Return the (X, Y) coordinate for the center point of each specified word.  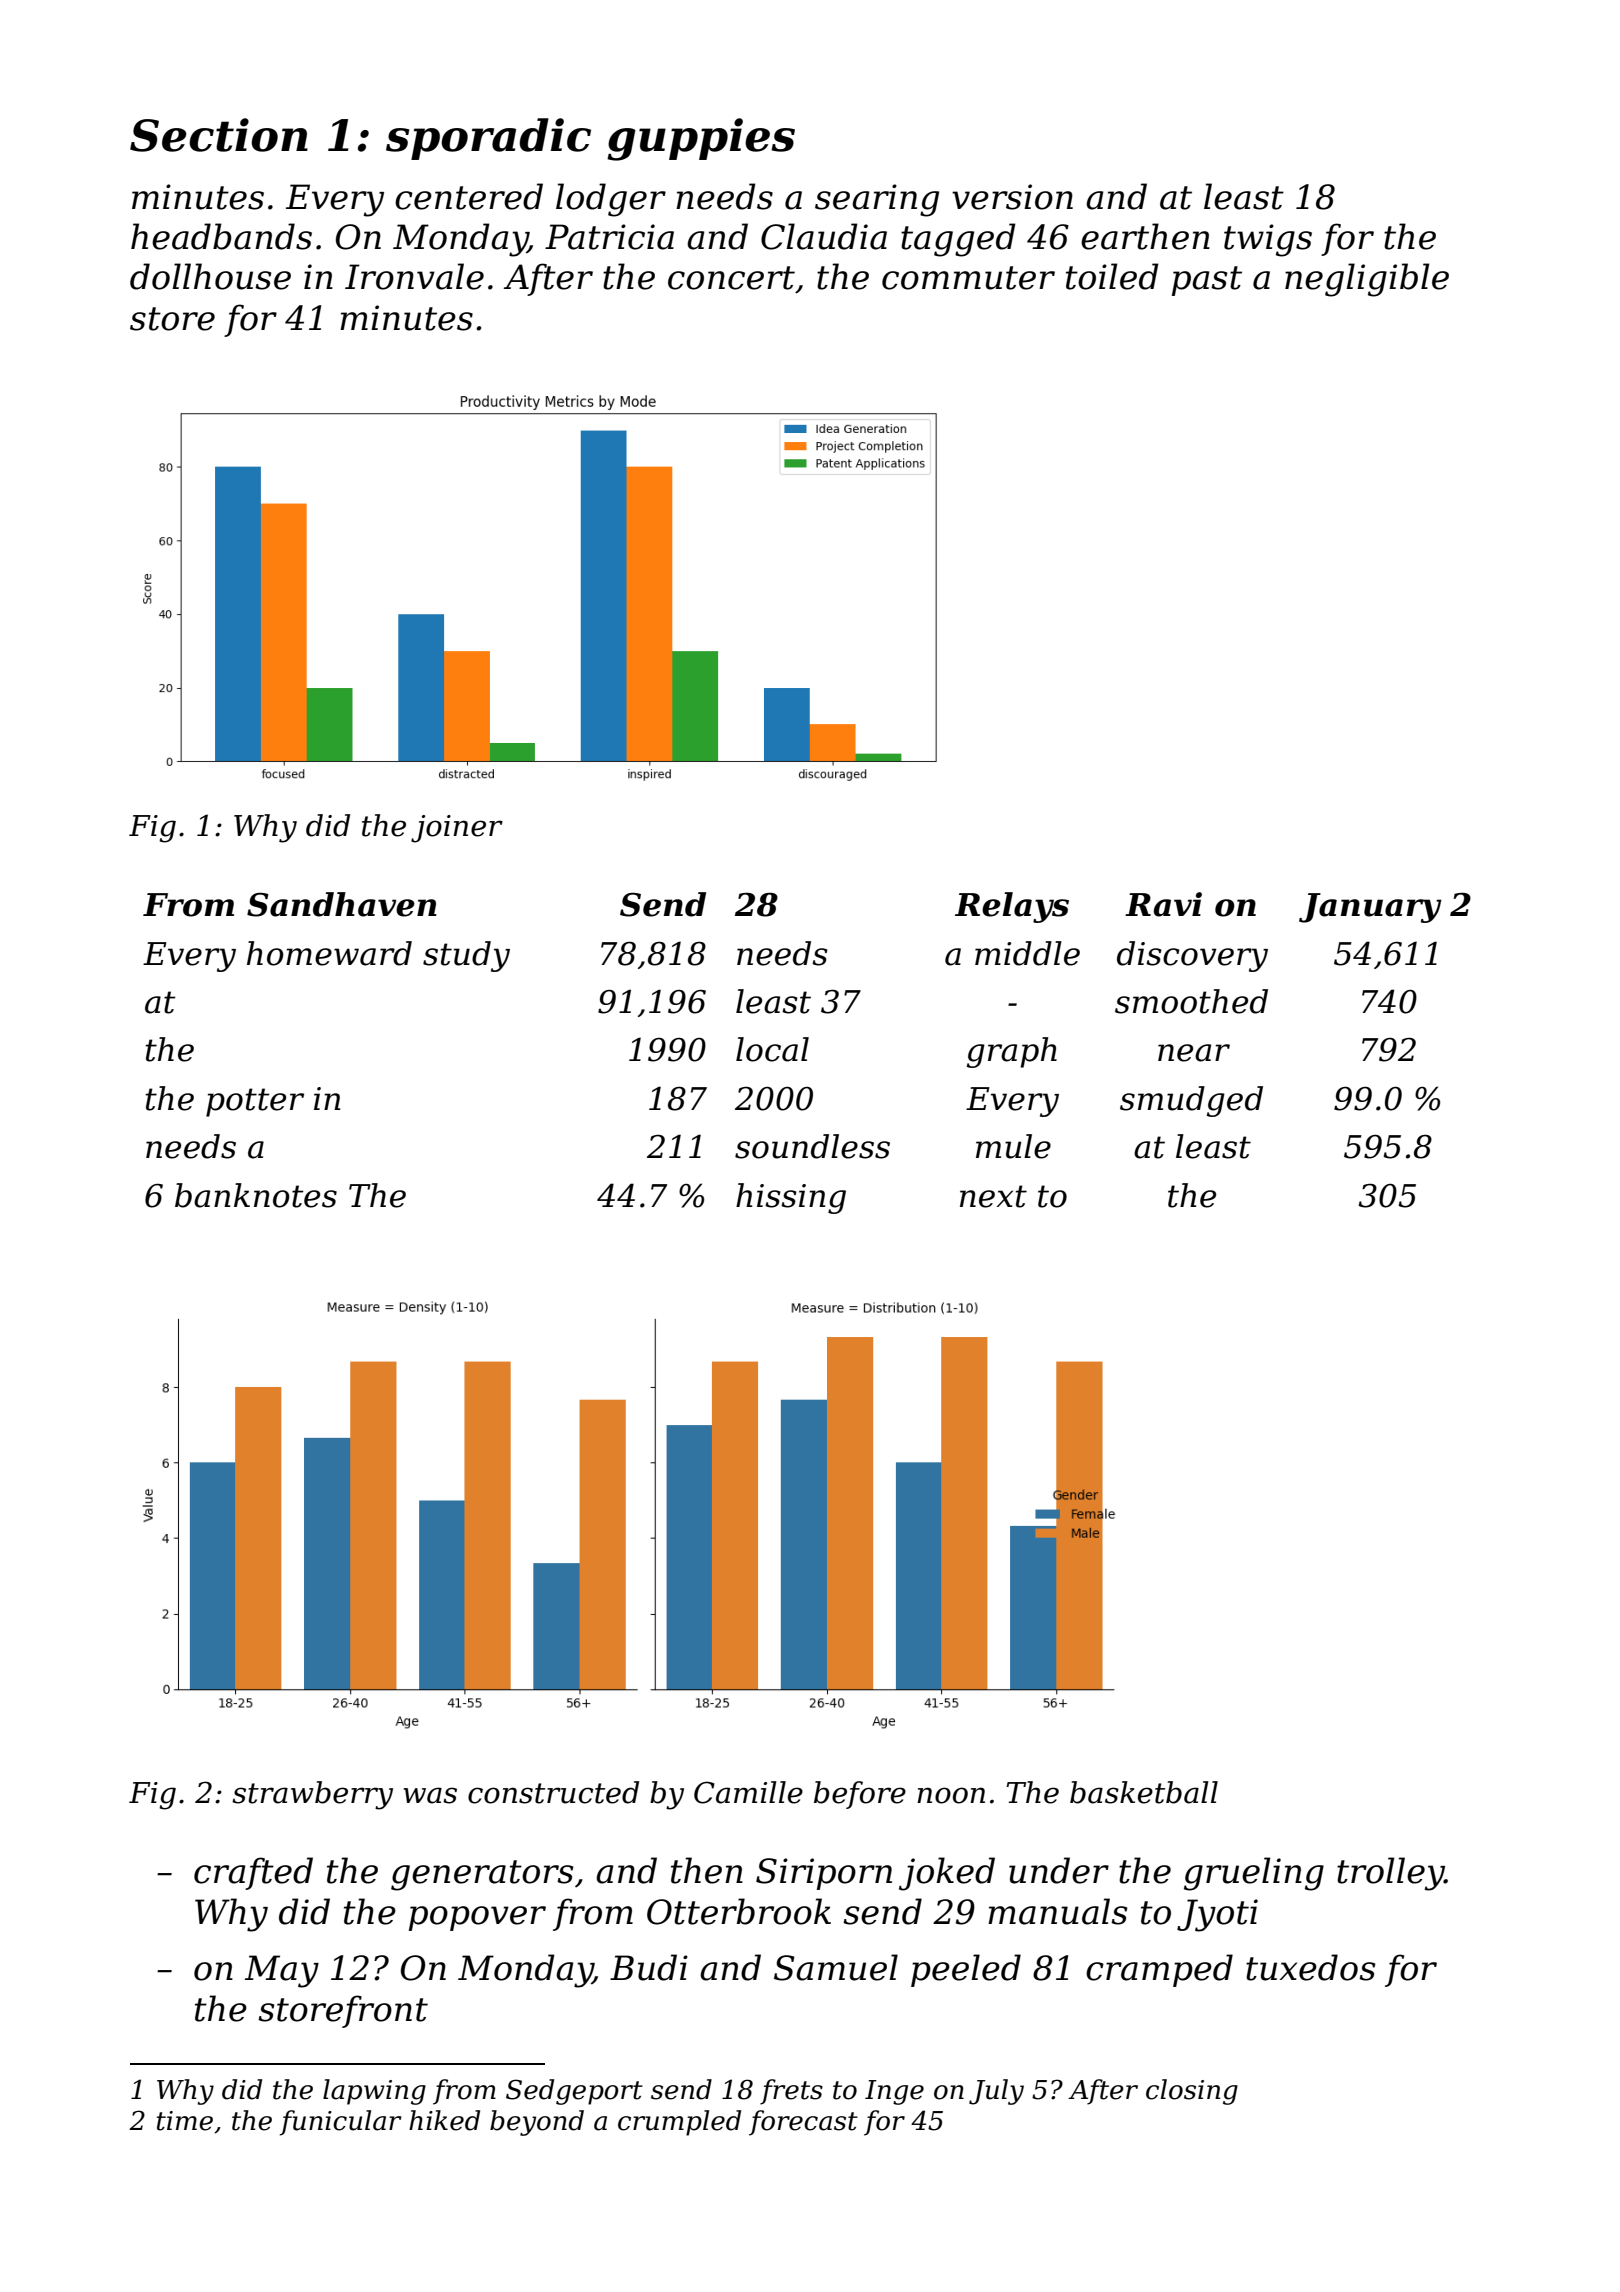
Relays (1012, 907)
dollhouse (210, 276)
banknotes (256, 1195)
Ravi (1163, 904)
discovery (1192, 956)
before (860, 1795)
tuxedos (1310, 1967)
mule (1013, 1146)
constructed (553, 1792)
